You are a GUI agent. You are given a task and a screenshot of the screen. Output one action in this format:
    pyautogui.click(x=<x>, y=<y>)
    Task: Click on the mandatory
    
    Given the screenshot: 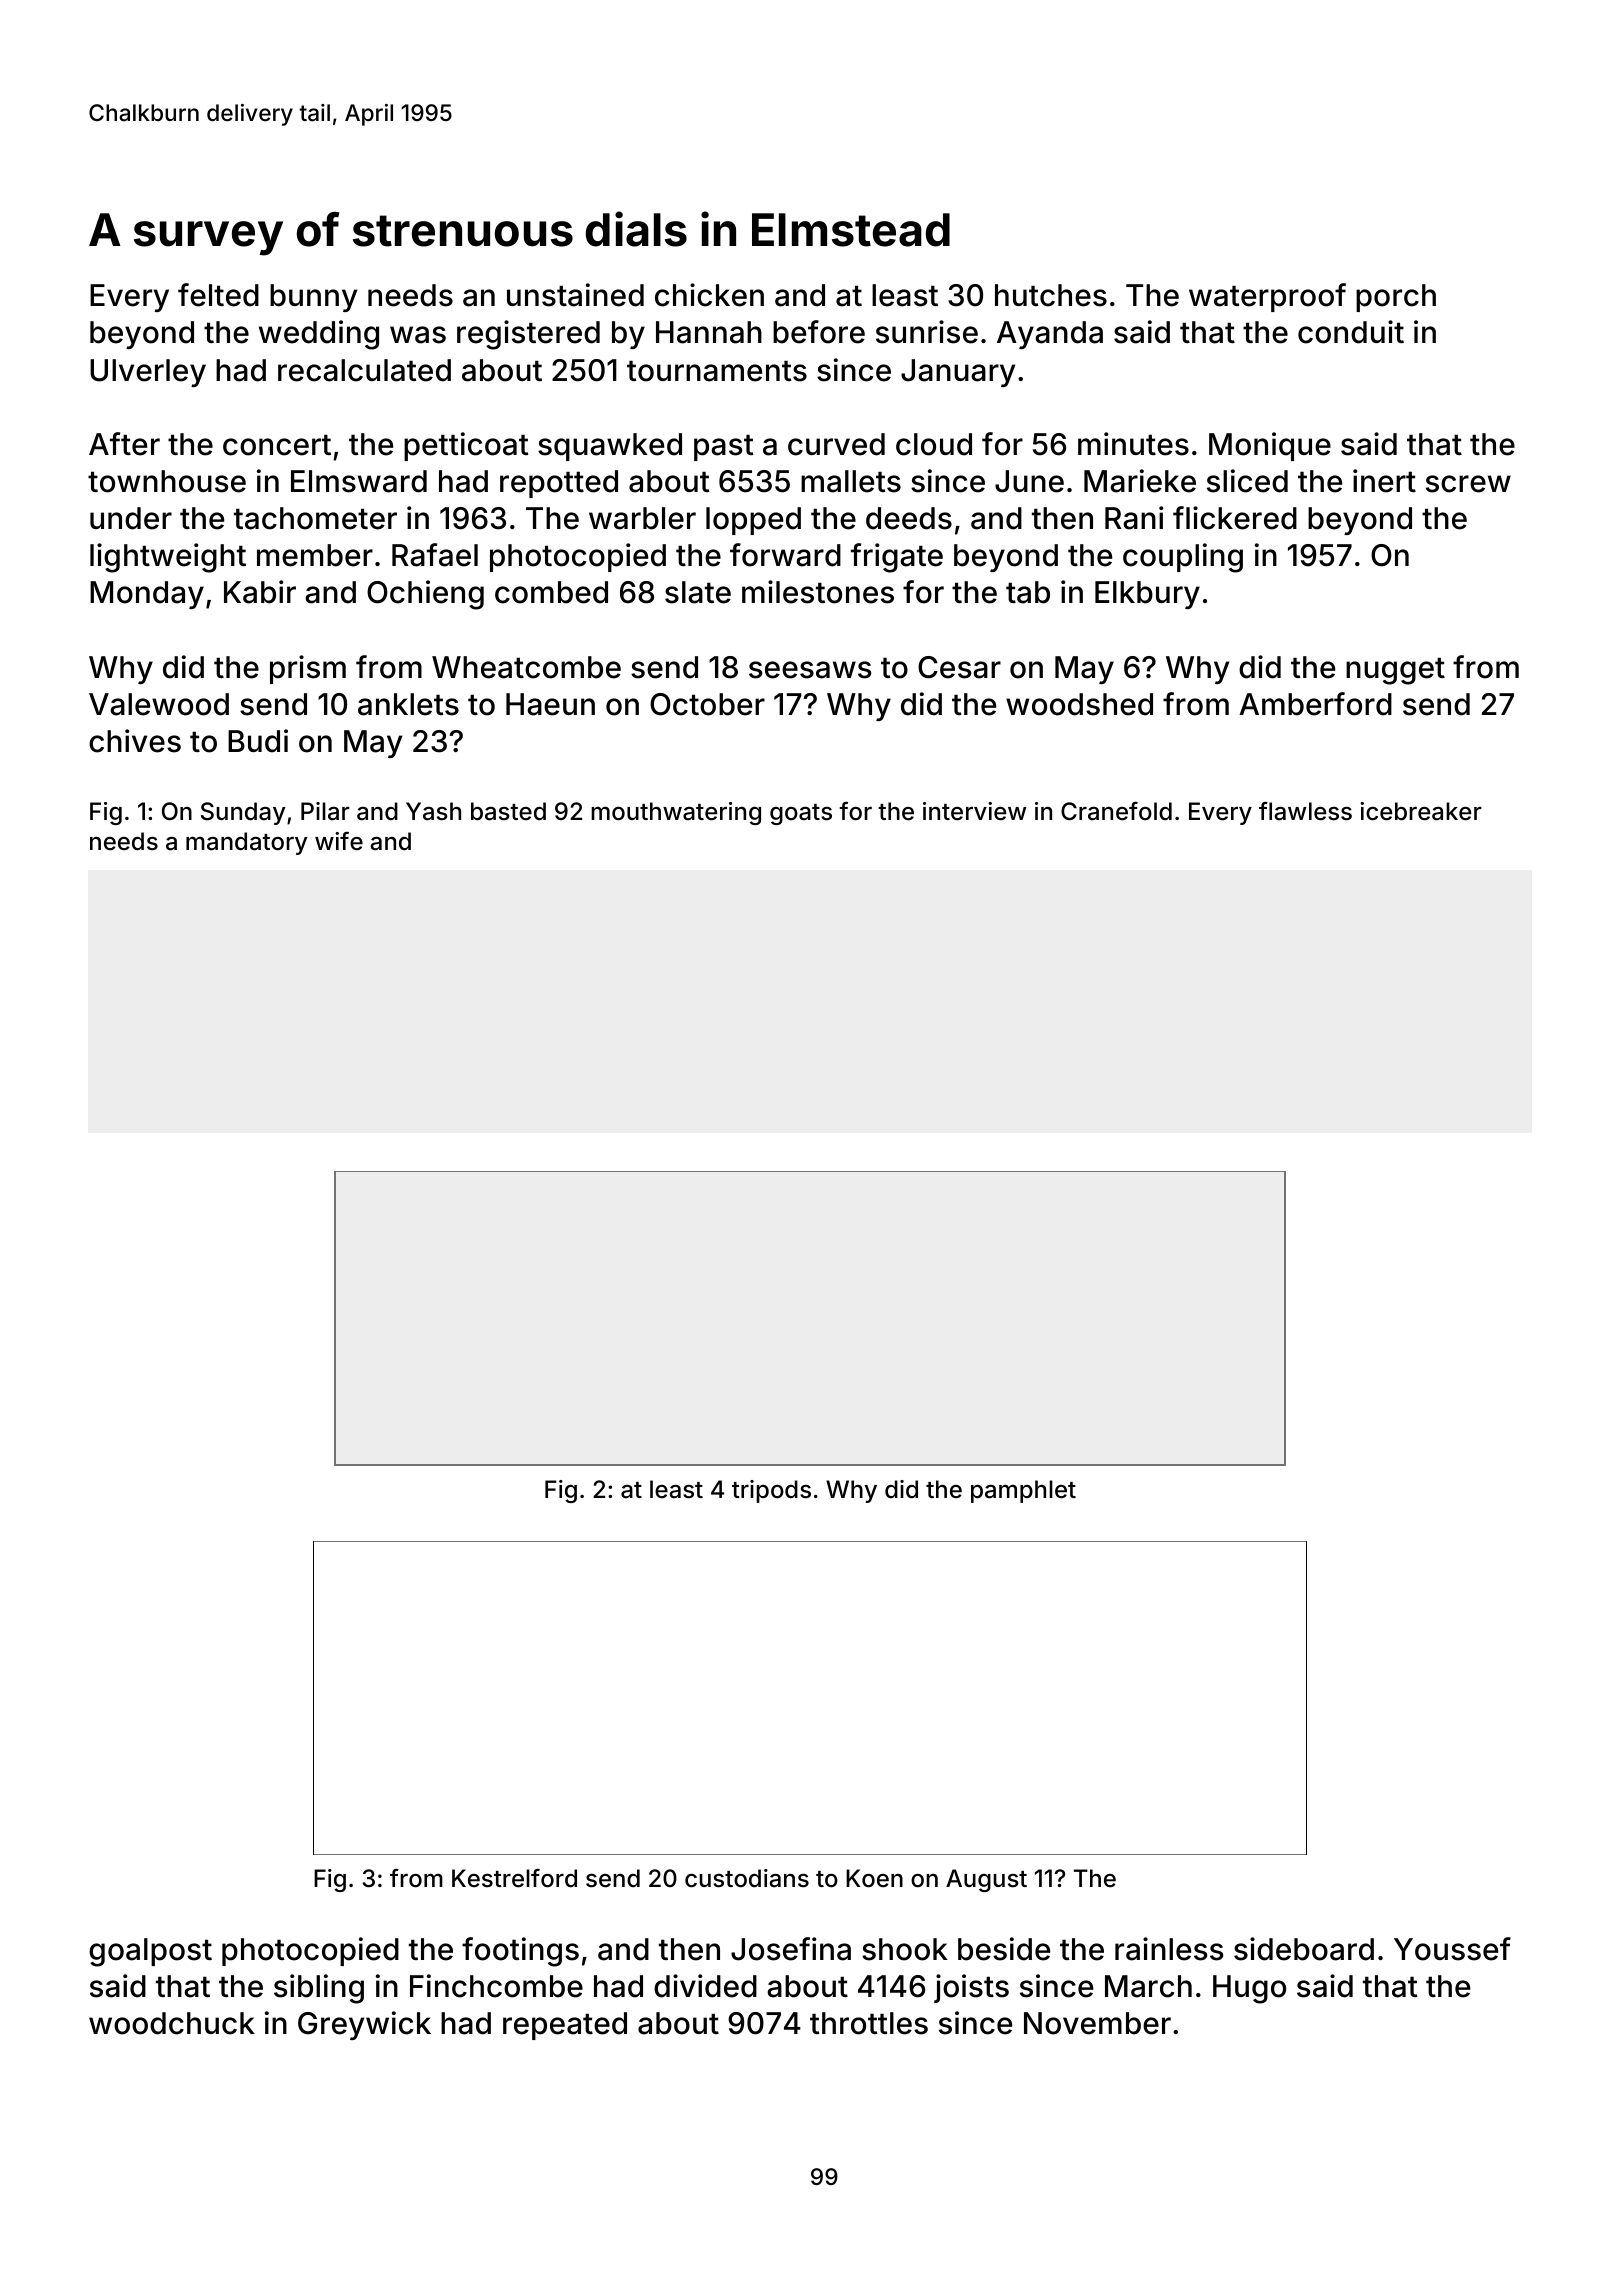 What is the action you would take?
    pyautogui.click(x=247, y=843)
